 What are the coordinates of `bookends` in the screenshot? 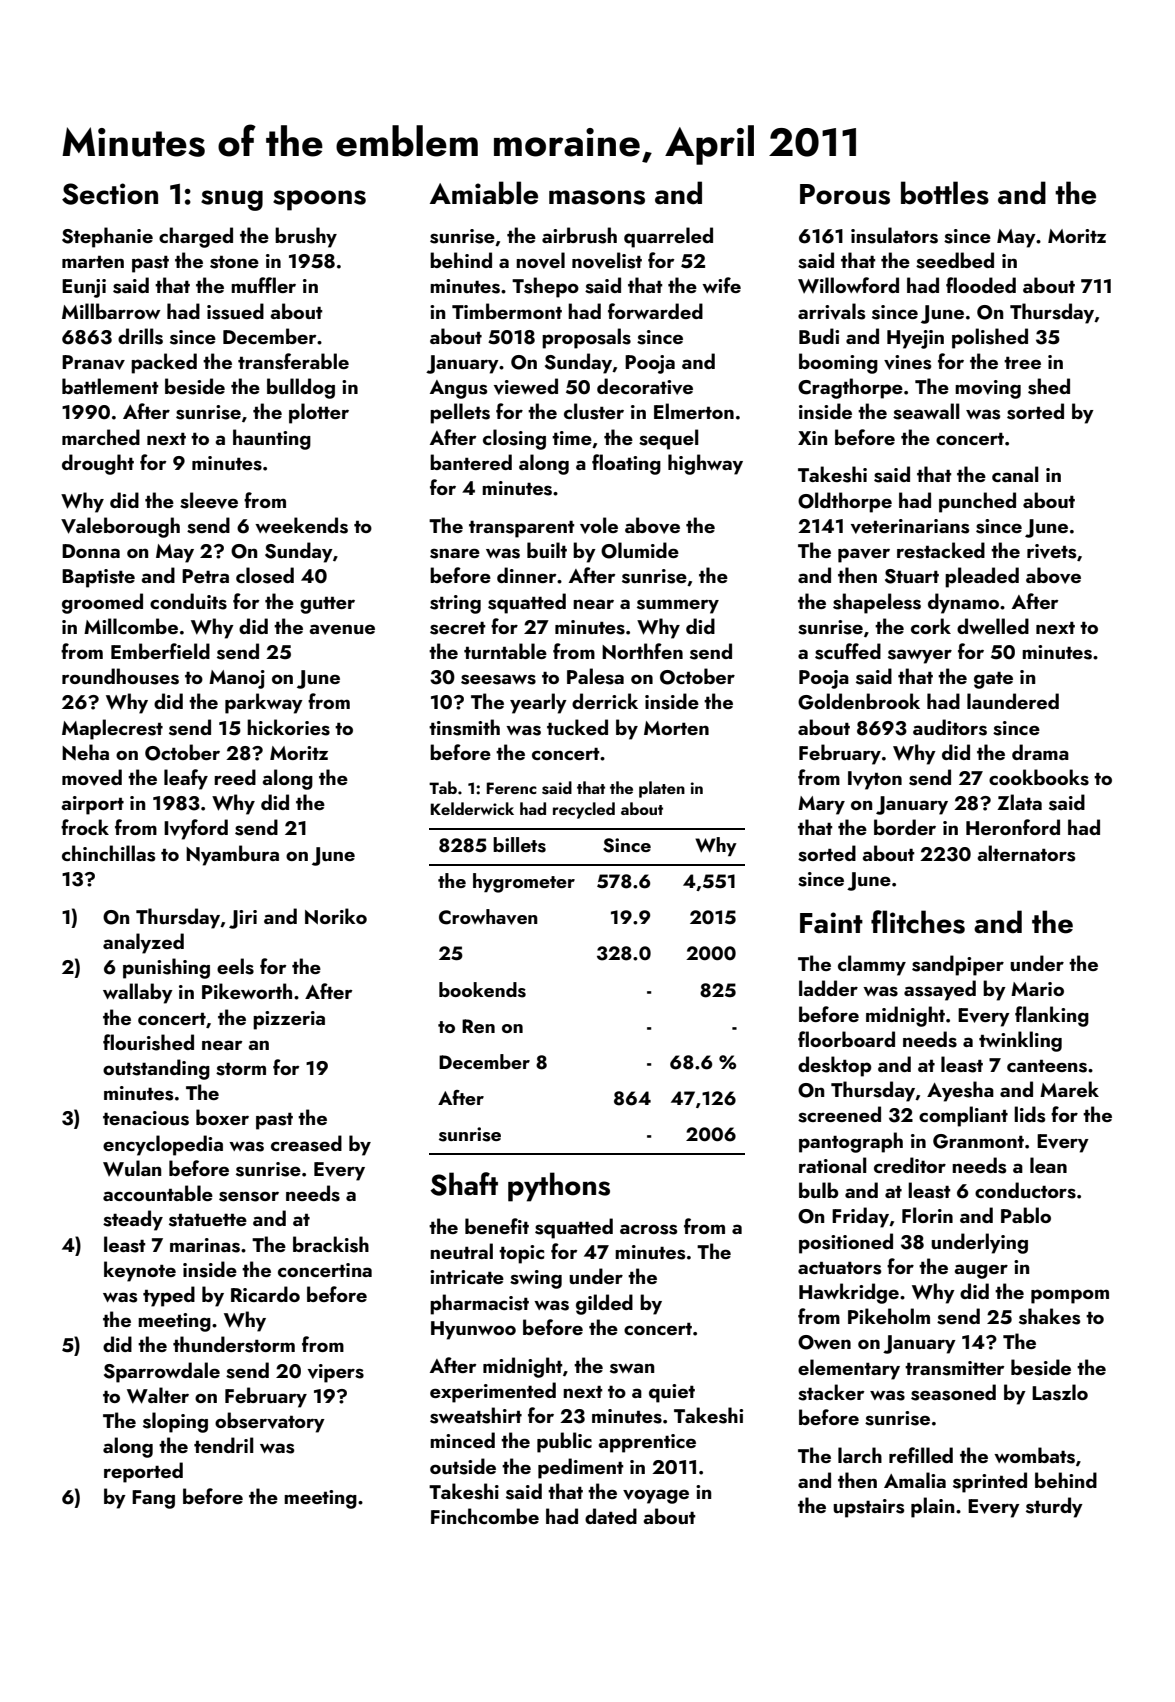 It's located at (482, 990).
